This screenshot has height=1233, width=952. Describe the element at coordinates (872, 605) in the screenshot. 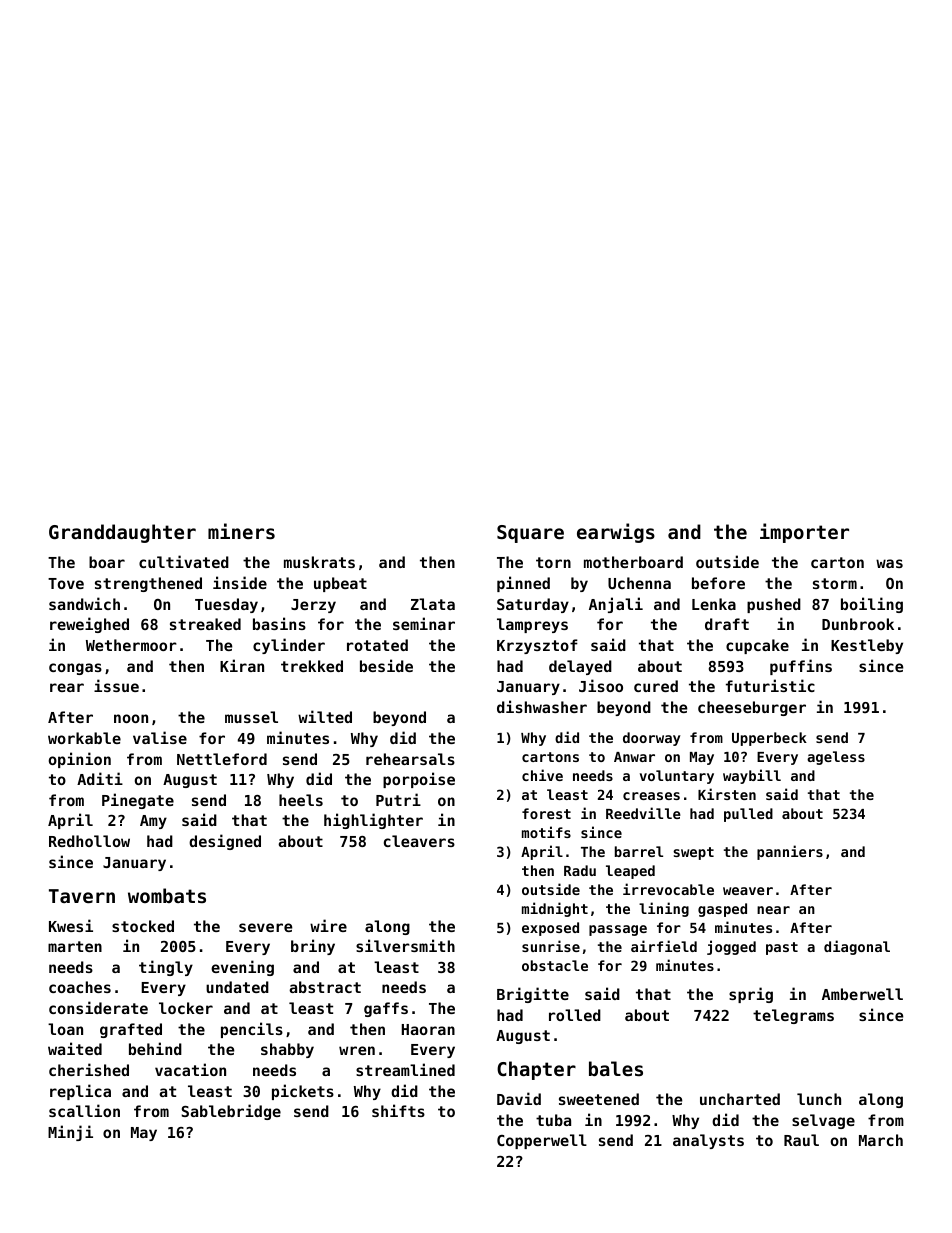

I see `boiling` at that location.
